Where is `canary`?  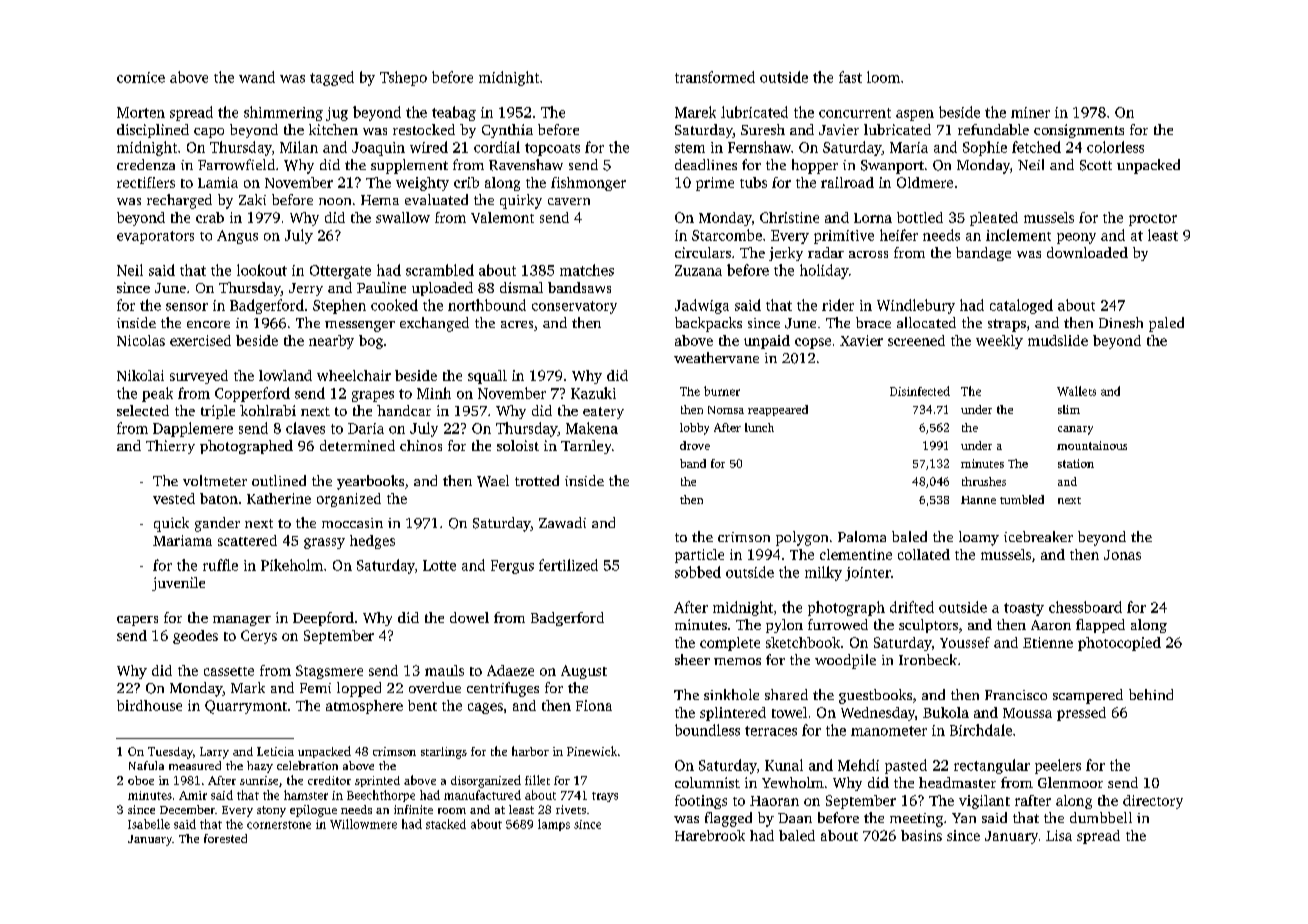
canary is located at coordinates (1075, 430).
